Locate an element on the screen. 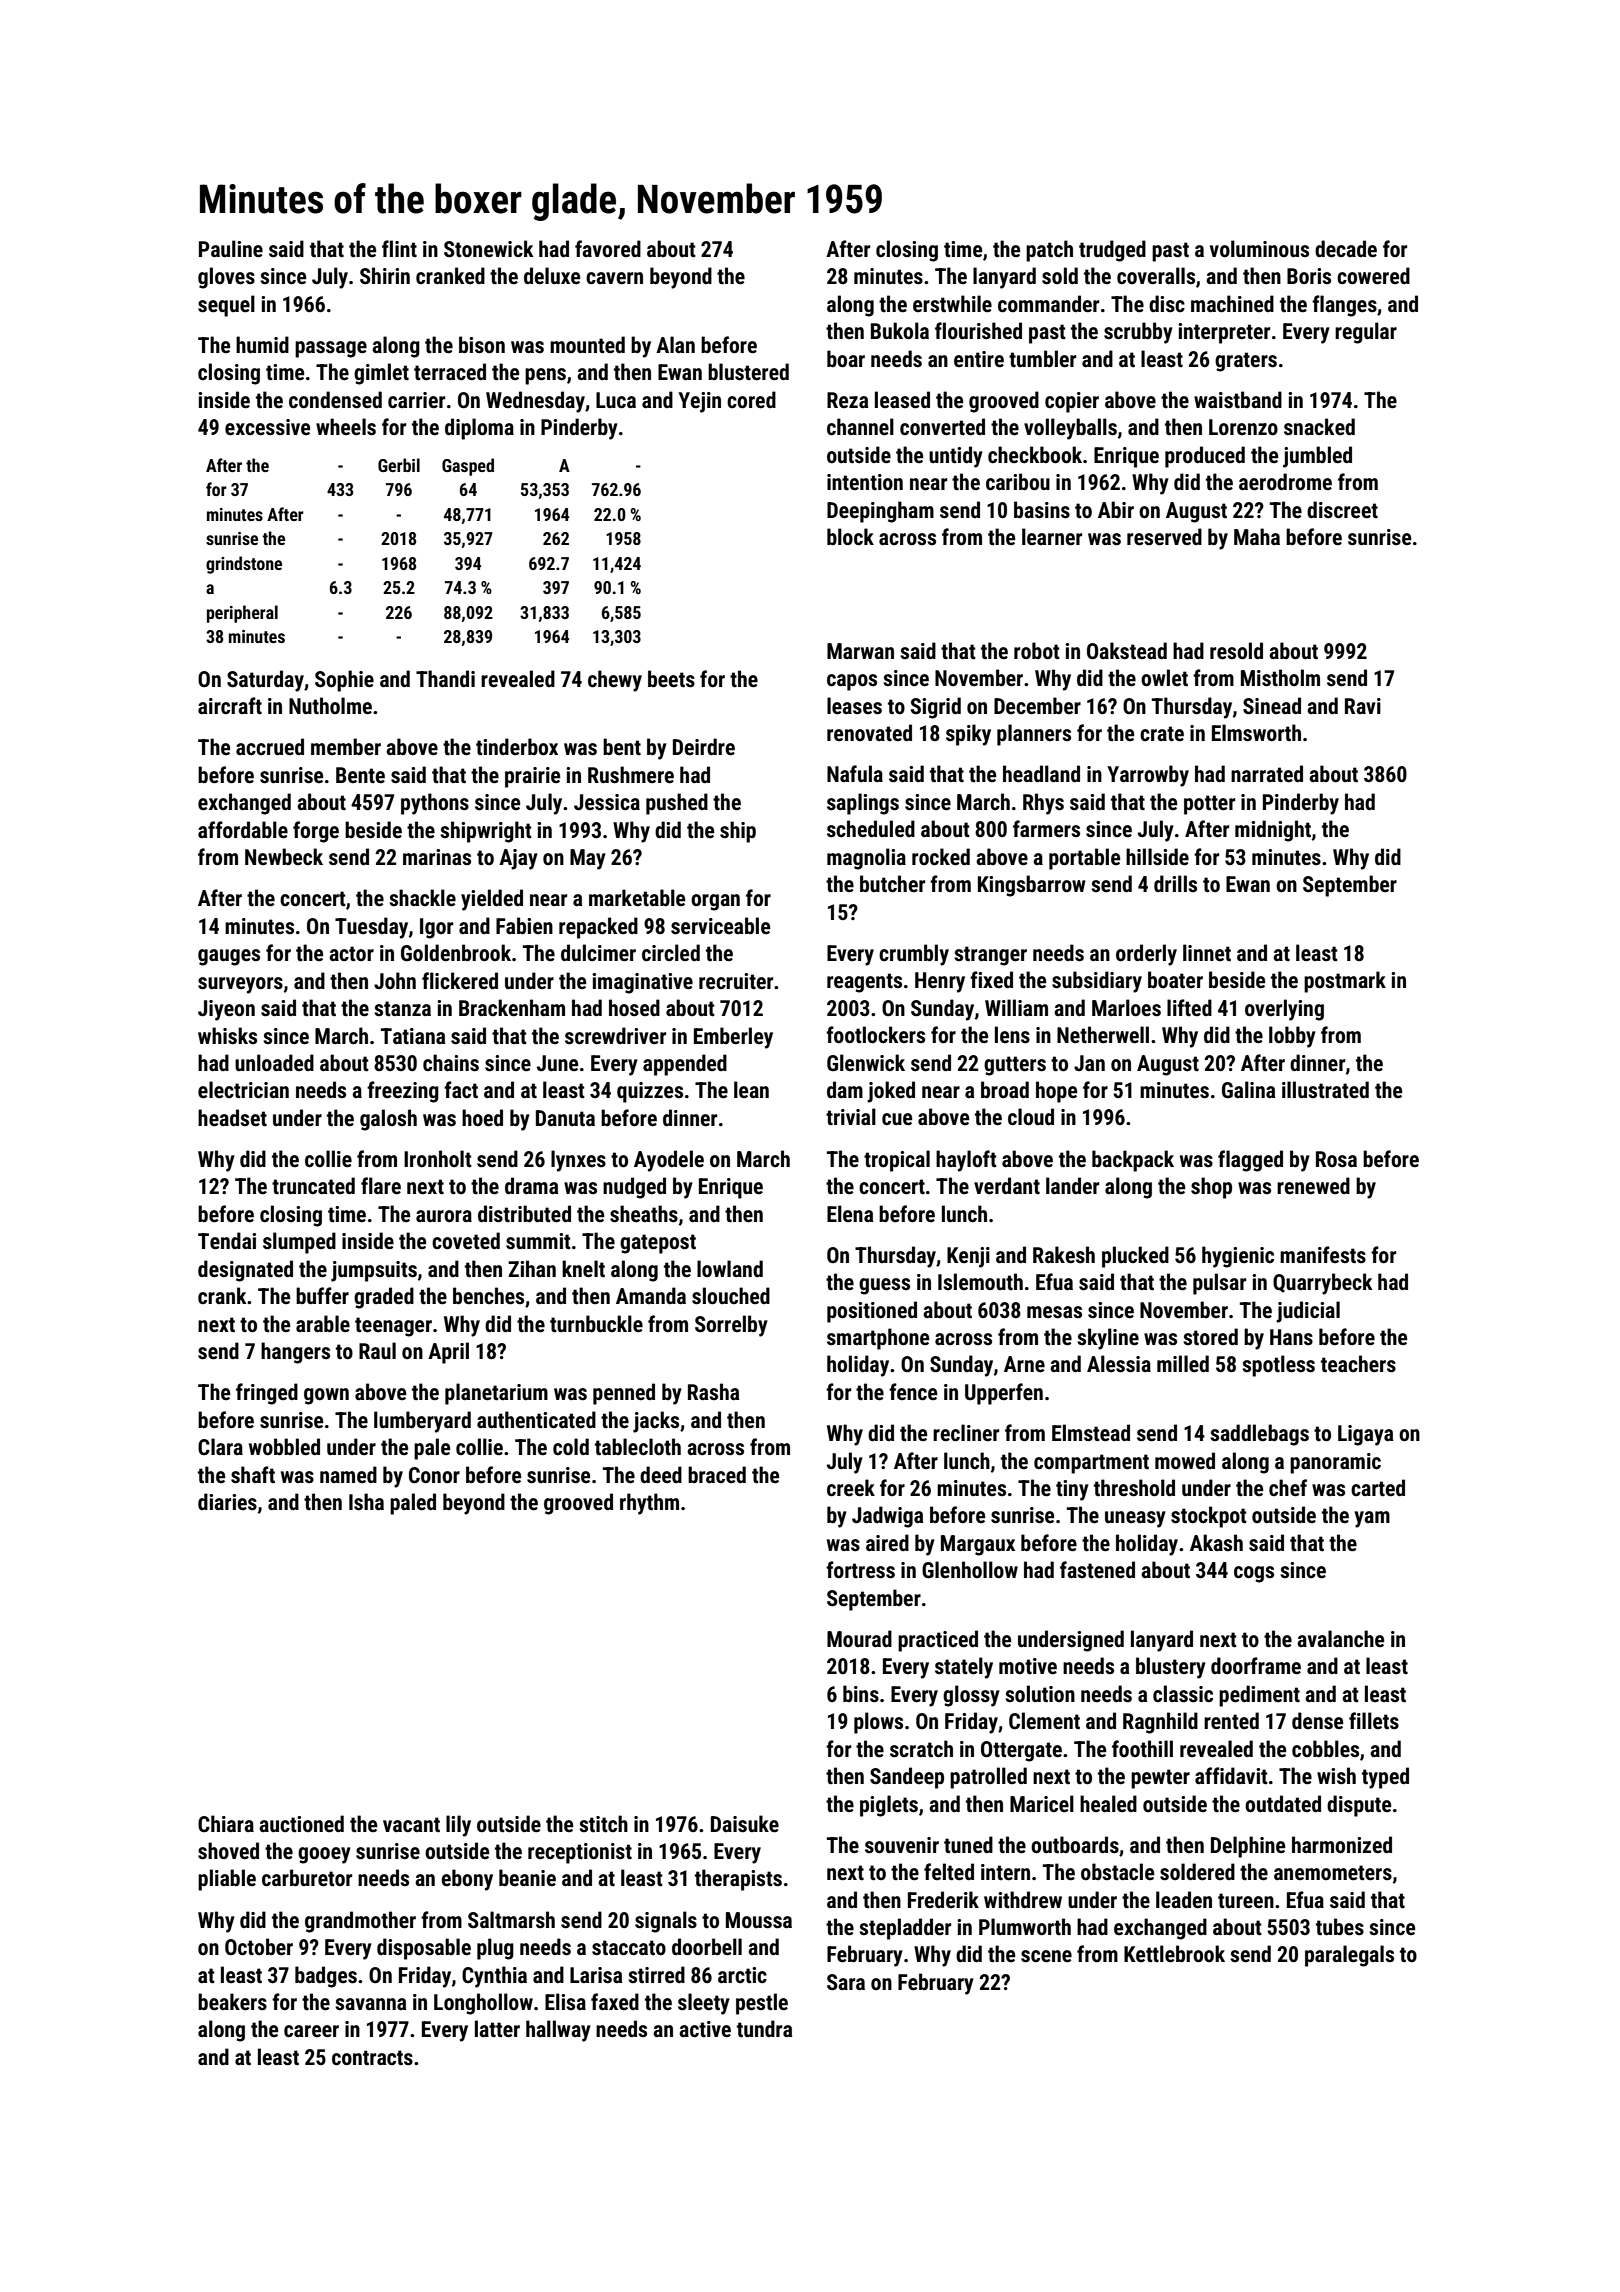 This screenshot has width=1620, height=2292. manifests is located at coordinates (1323, 1255).
